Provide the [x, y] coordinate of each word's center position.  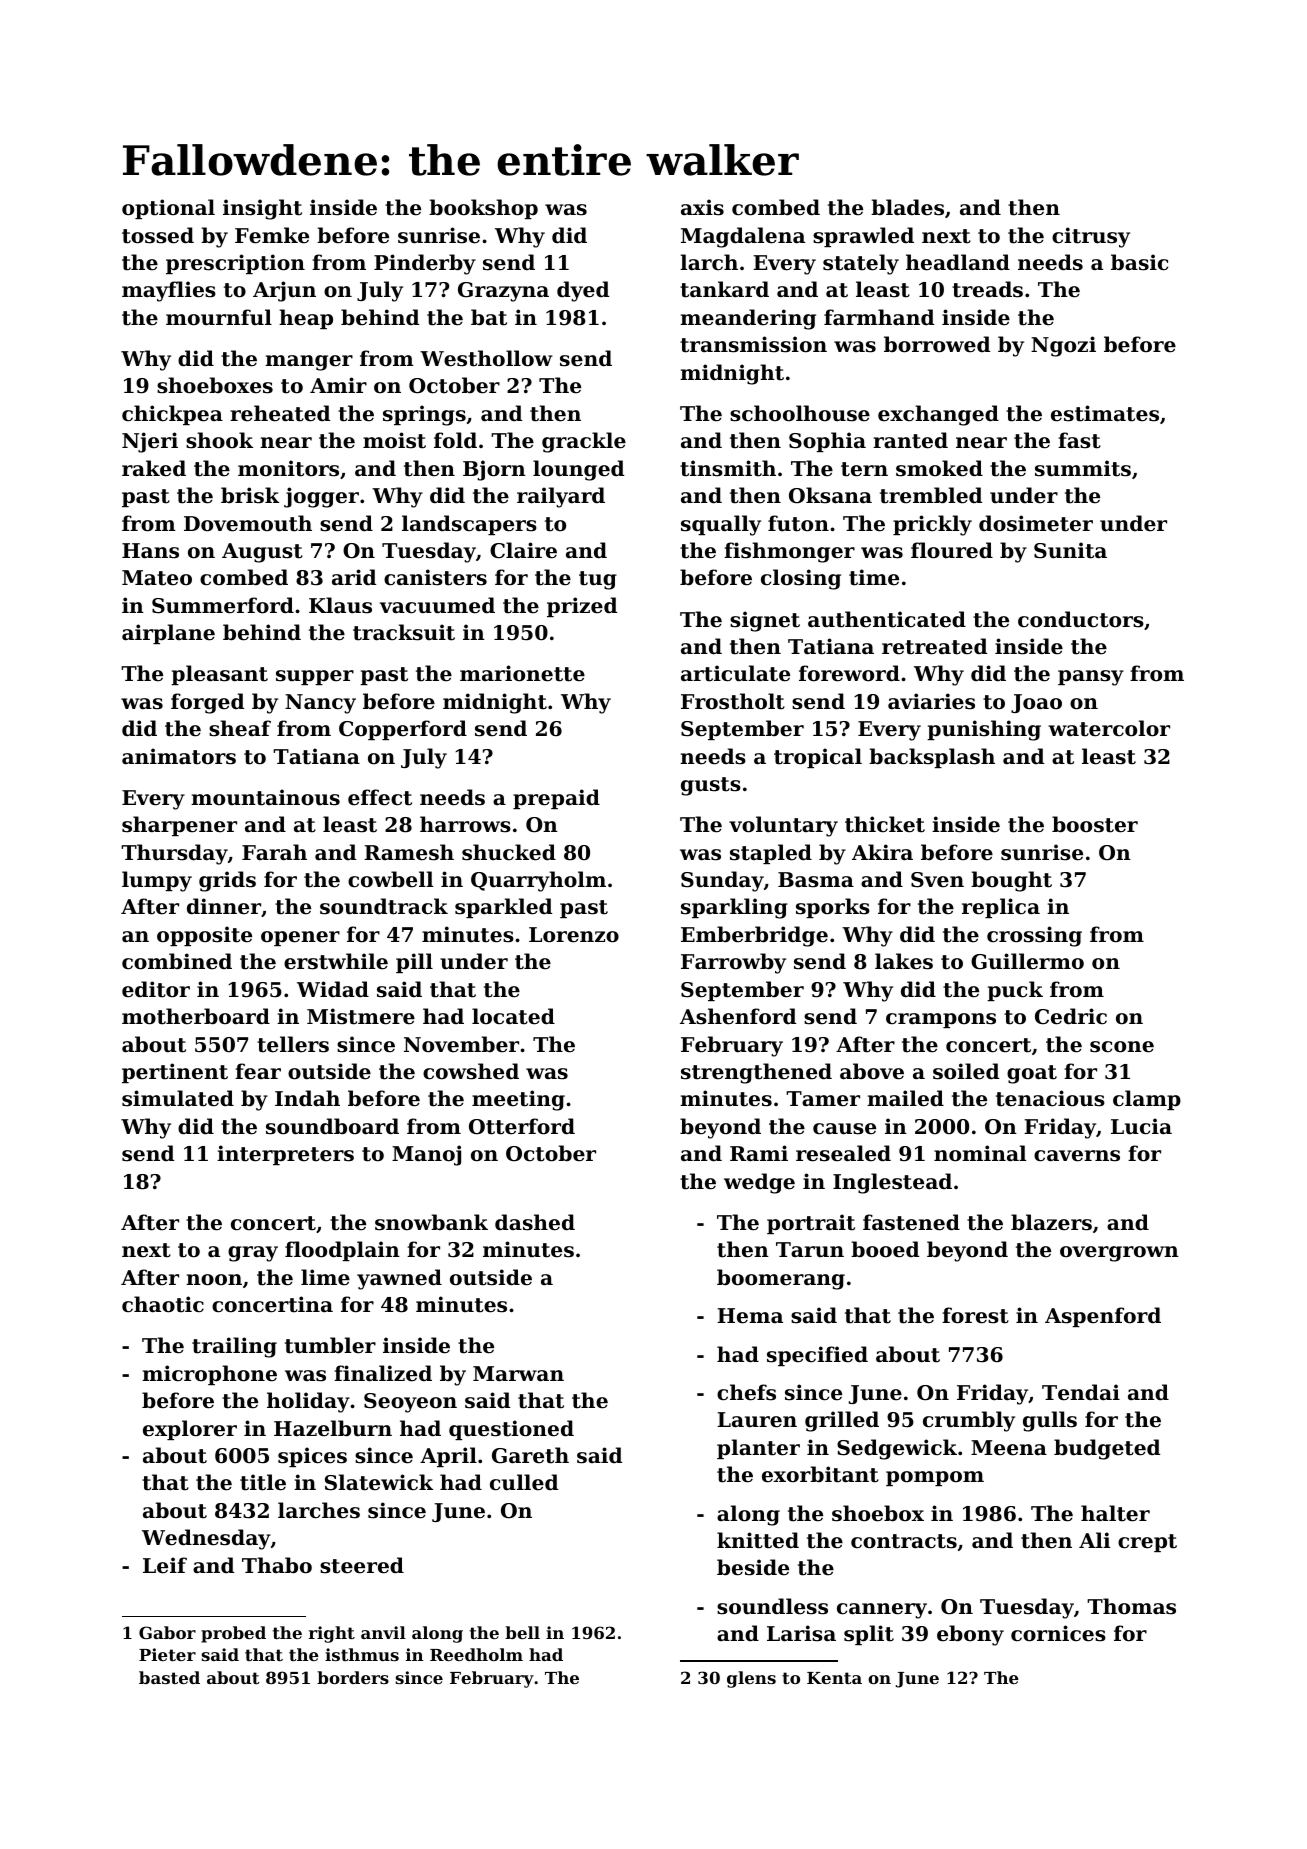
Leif [165, 1565]
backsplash [932, 758]
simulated [178, 1098]
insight [262, 209]
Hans [150, 551]
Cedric [1071, 1016]
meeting [518, 1100]
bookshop [483, 209]
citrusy [1091, 237]
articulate [735, 673]
